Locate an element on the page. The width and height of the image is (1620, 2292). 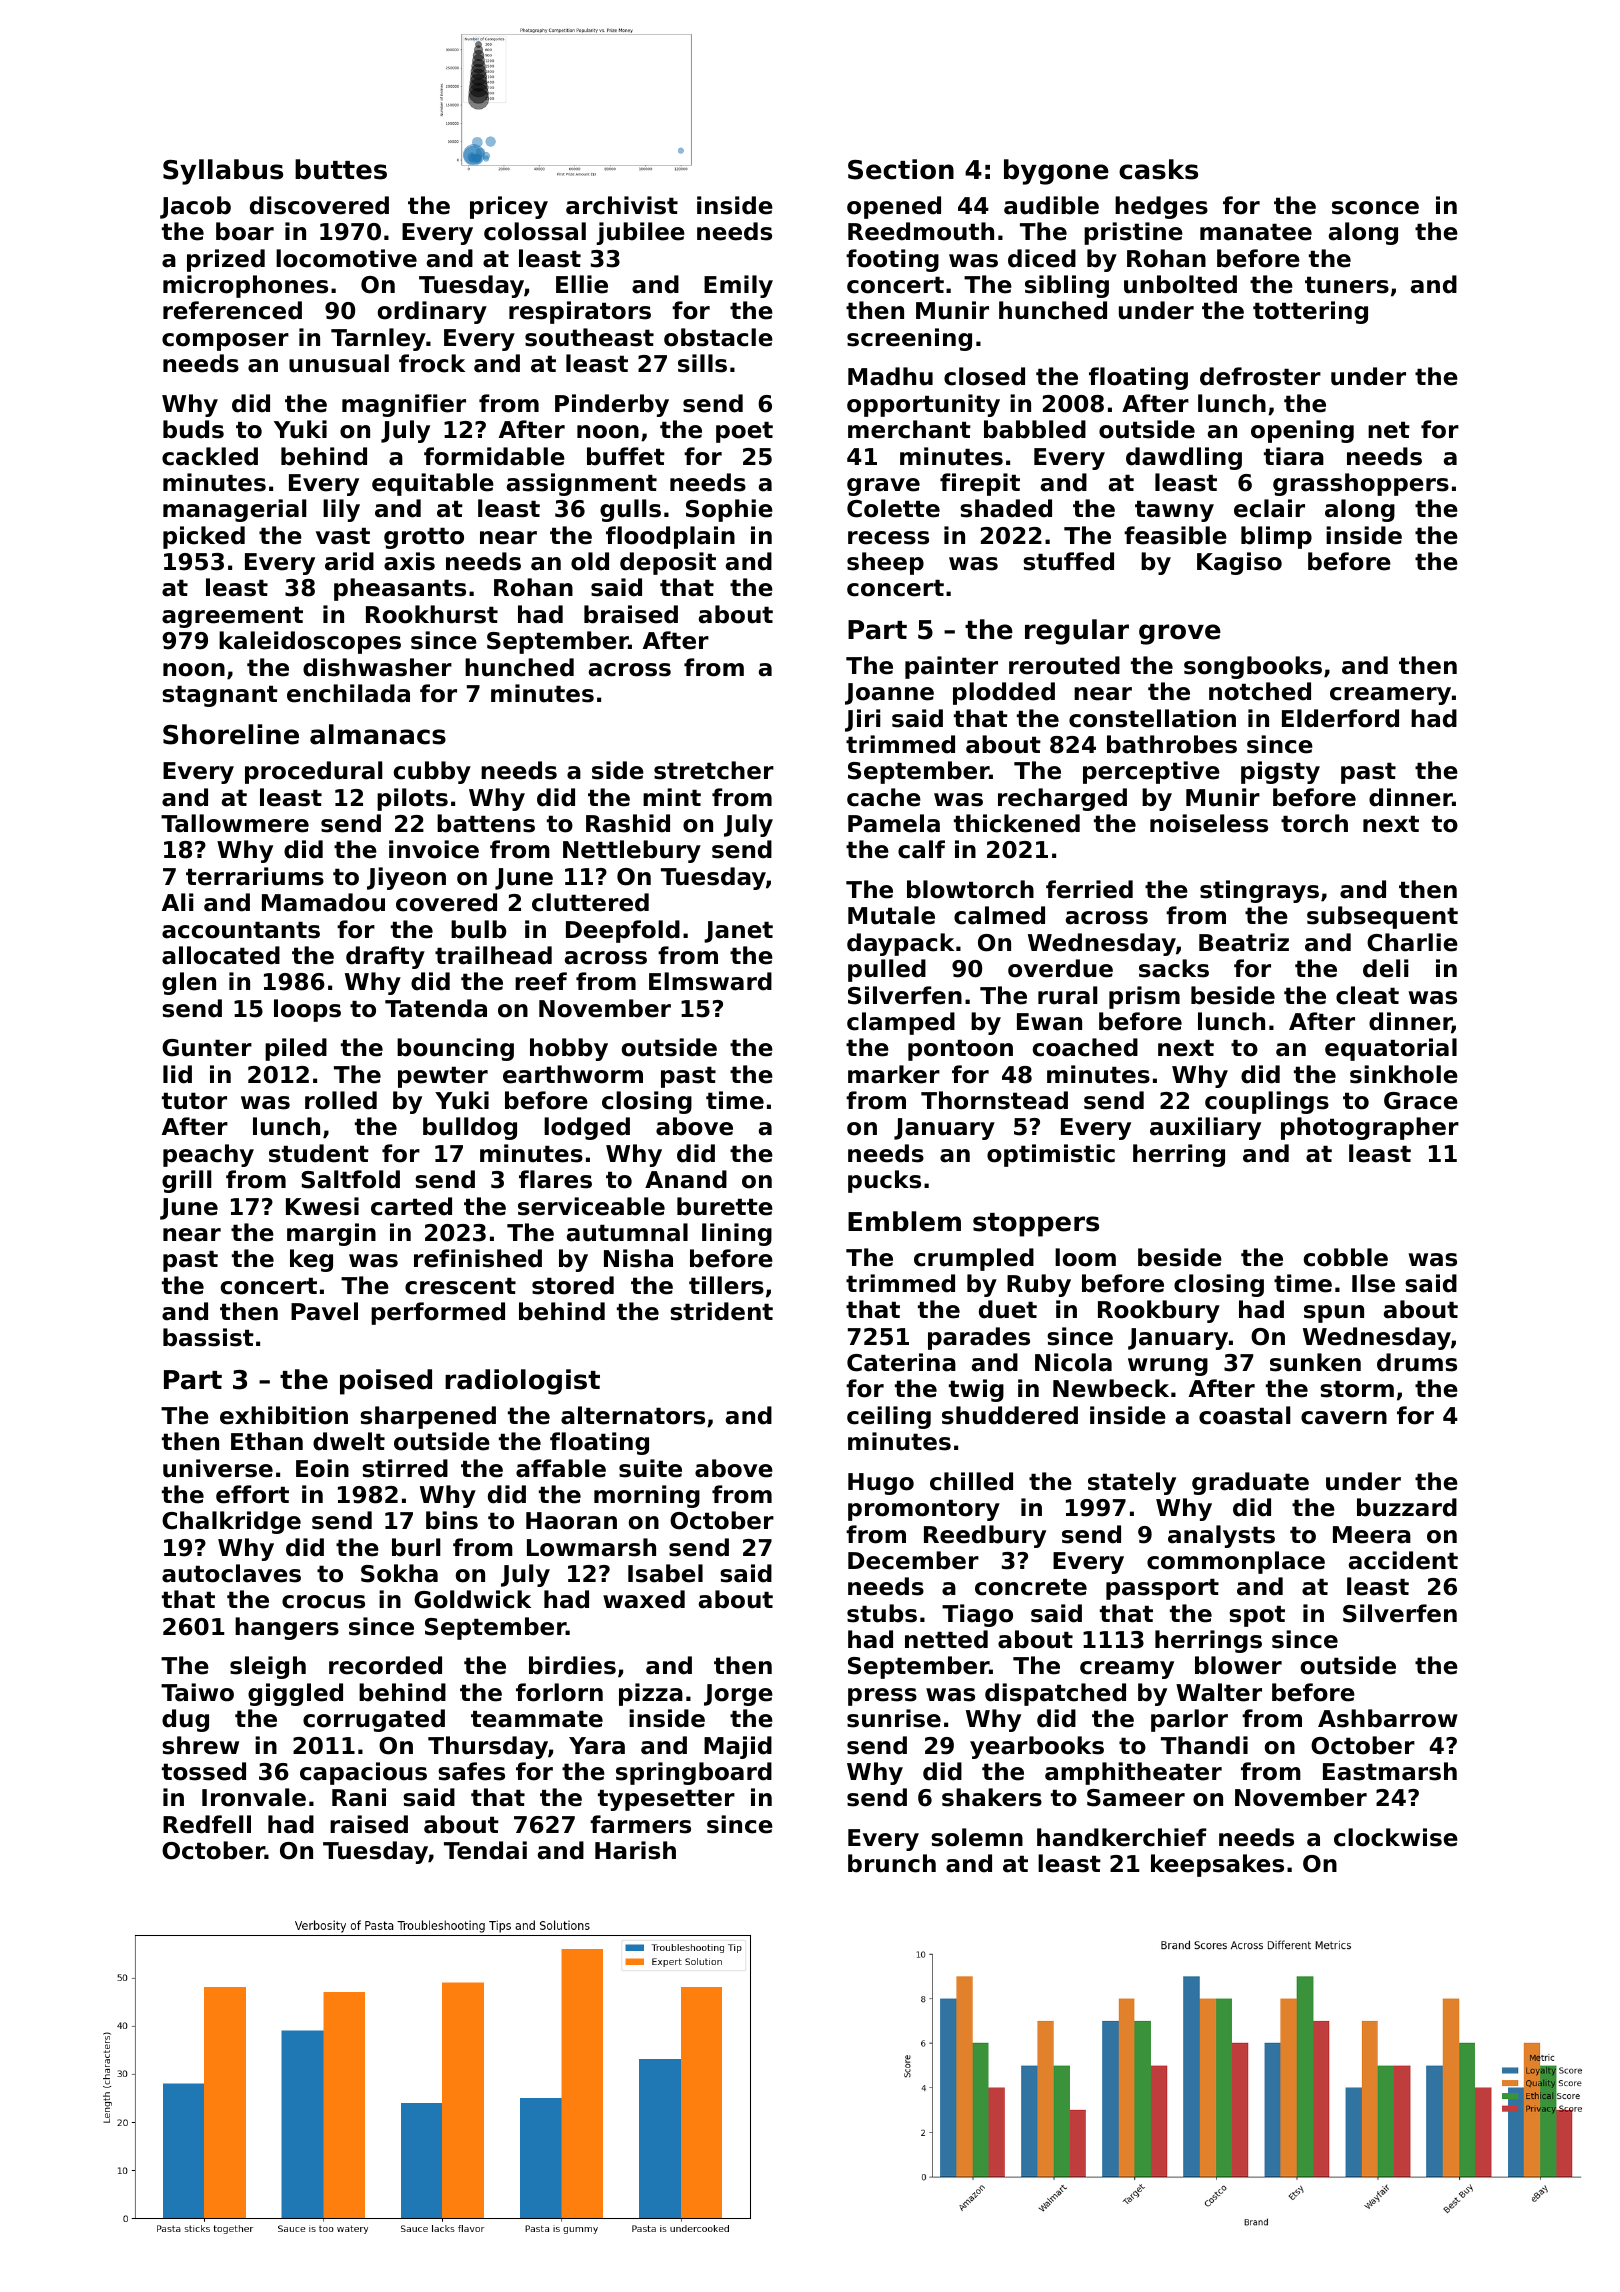
babbled is located at coordinates (1035, 429).
